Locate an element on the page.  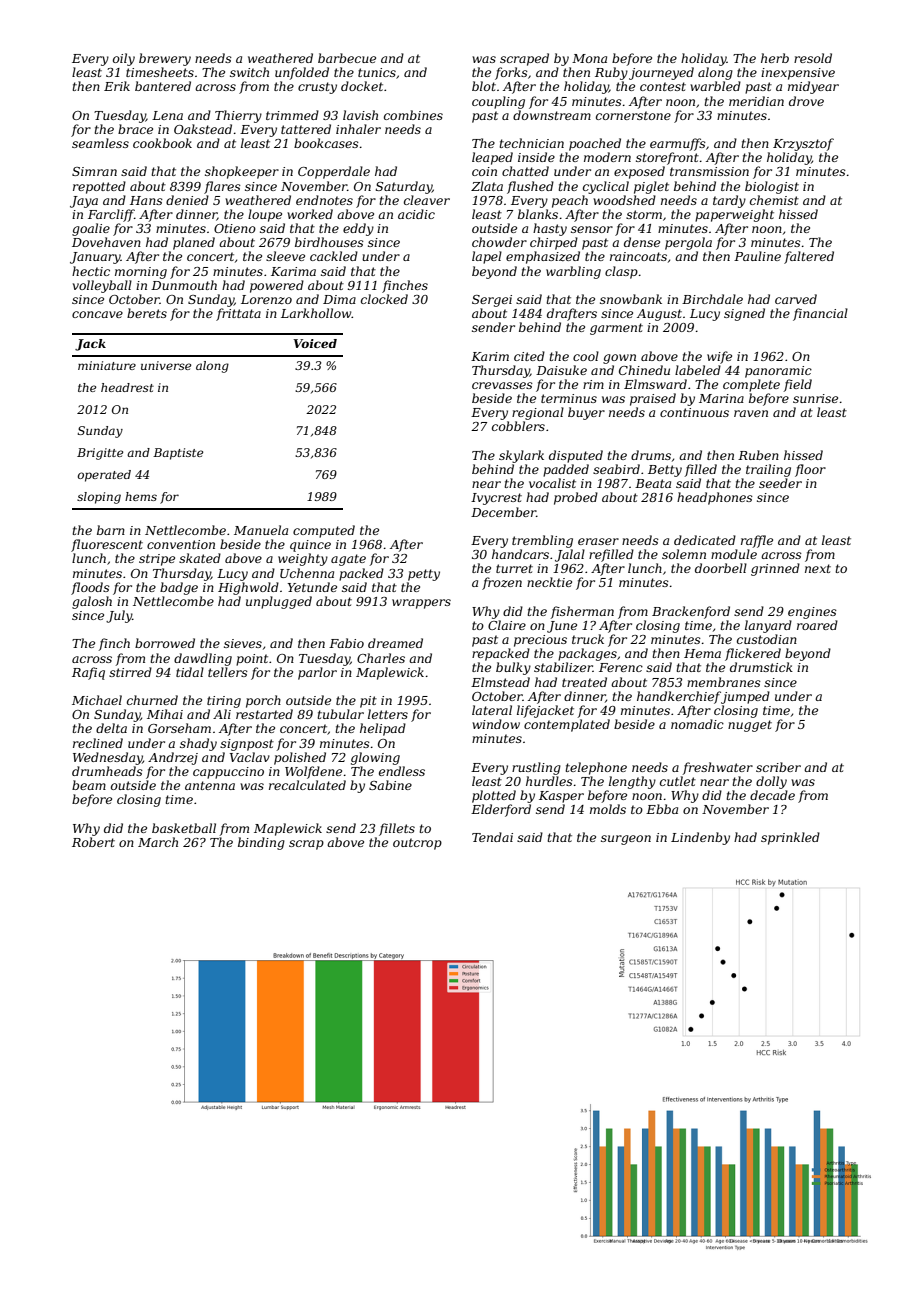
resold is located at coordinates (813, 58).
